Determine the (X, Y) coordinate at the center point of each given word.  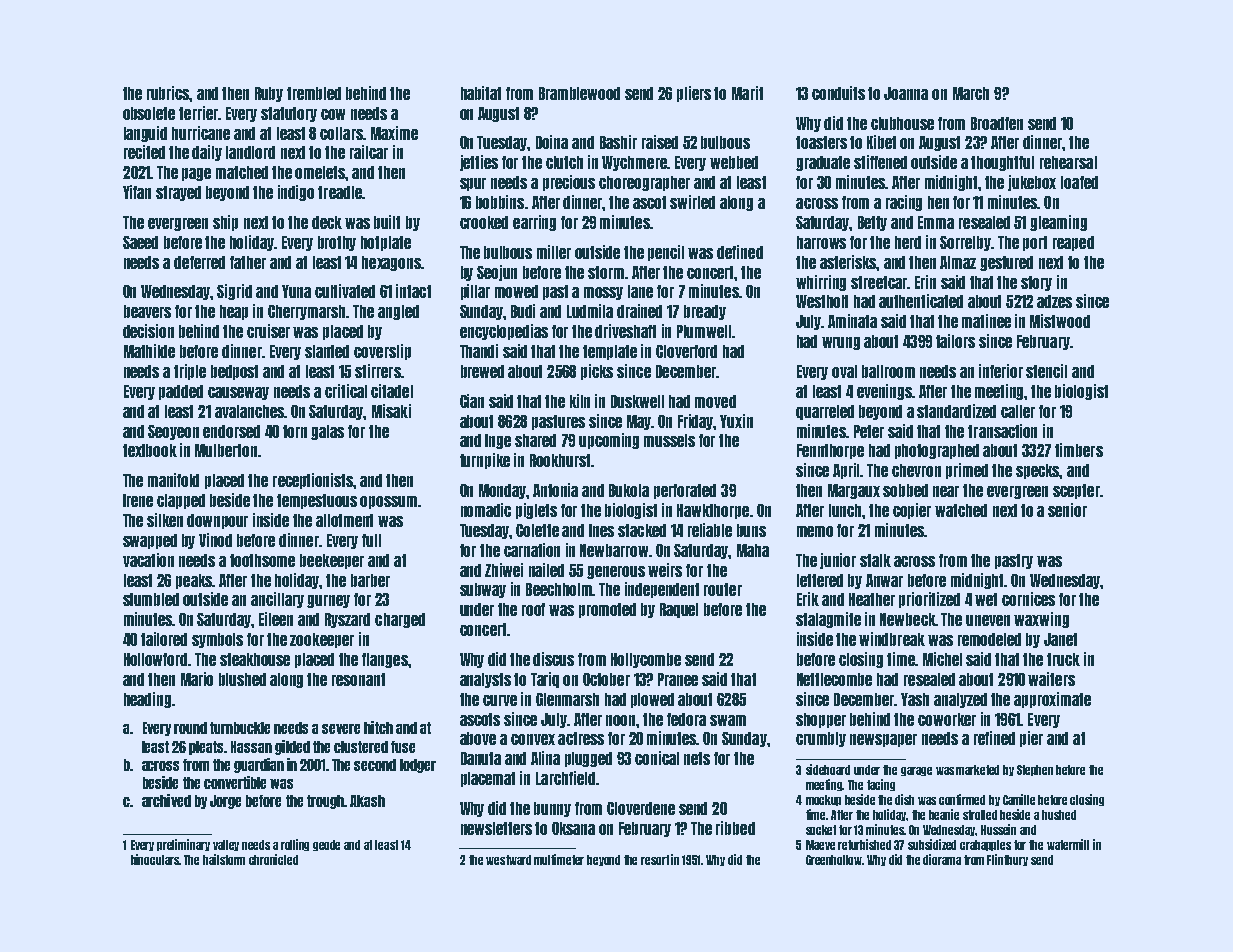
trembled (314, 93)
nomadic (486, 510)
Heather (872, 599)
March (971, 93)
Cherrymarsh (307, 312)
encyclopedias (504, 332)
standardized (956, 411)
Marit (747, 93)
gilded (292, 747)
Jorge (225, 802)
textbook (150, 450)
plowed (652, 700)
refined (994, 738)
